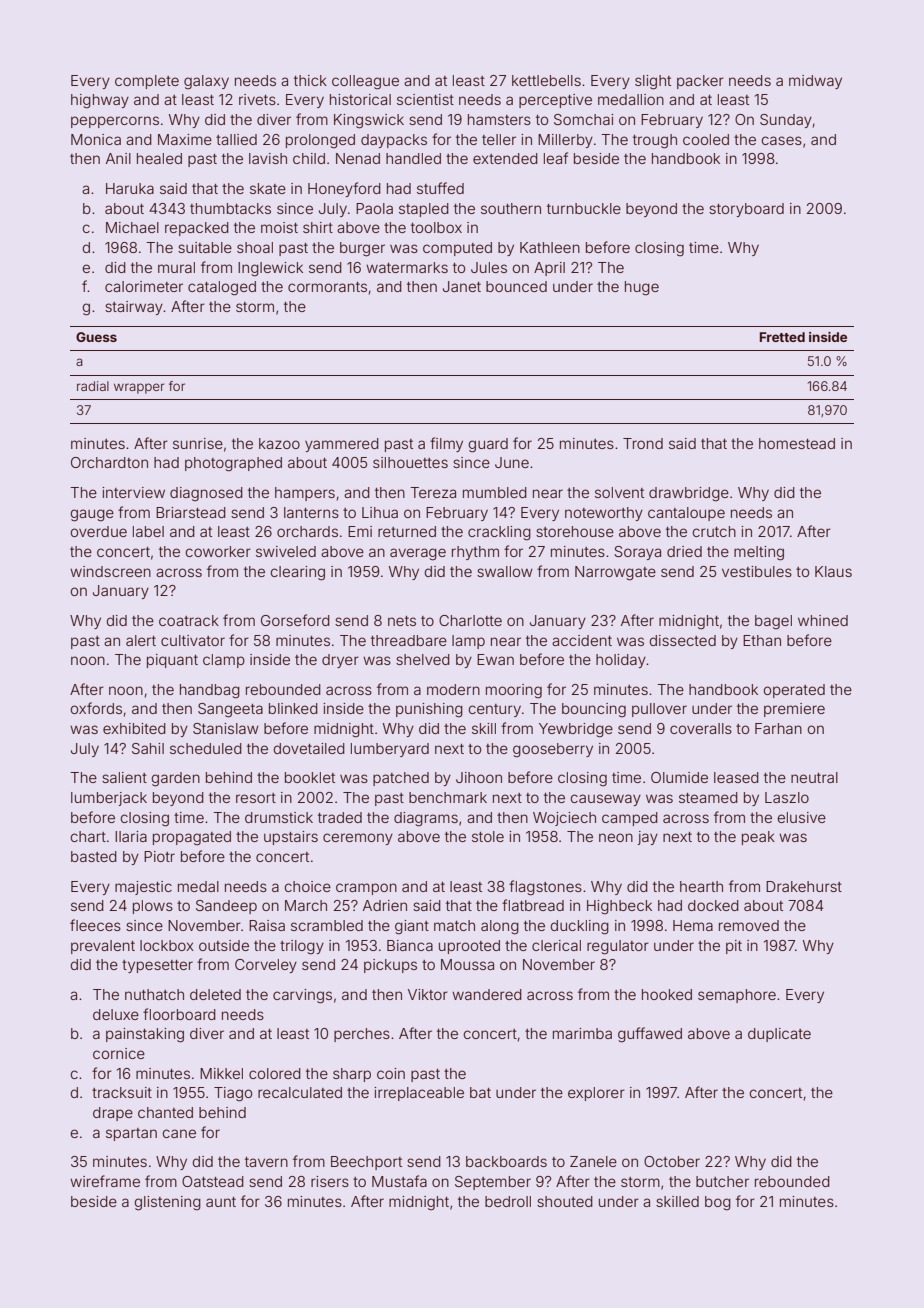 This screenshot has width=924, height=1308. Describe the element at coordinates (224, 945) in the screenshot. I see `outside` at that location.
